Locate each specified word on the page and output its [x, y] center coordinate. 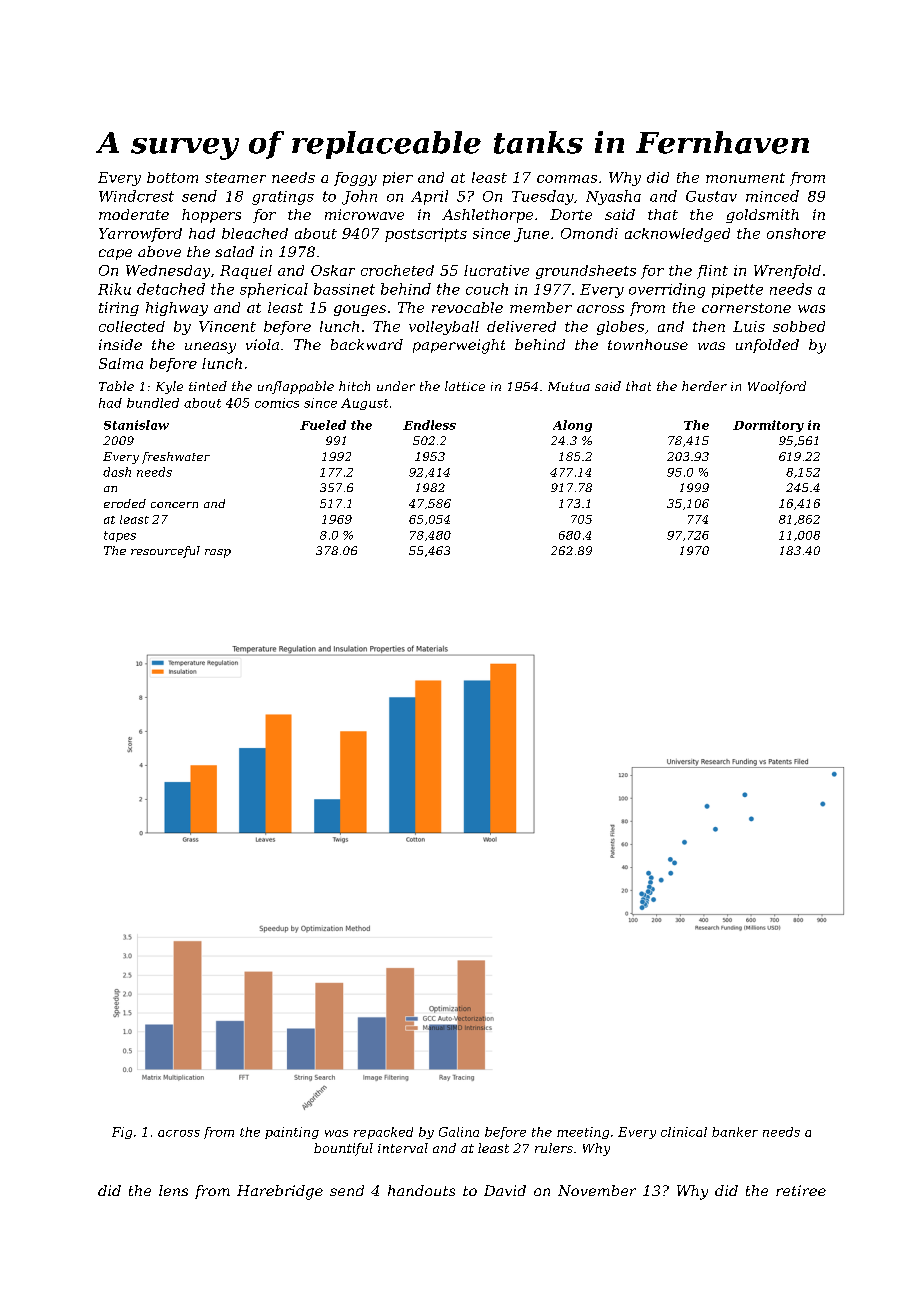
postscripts [426, 235]
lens [173, 1190]
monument [745, 178]
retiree [801, 1190]
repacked [383, 1133]
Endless [429, 425]
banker [735, 1132]
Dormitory [768, 426]
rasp [218, 553]
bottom [172, 177]
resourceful [165, 552]
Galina [459, 1132]
